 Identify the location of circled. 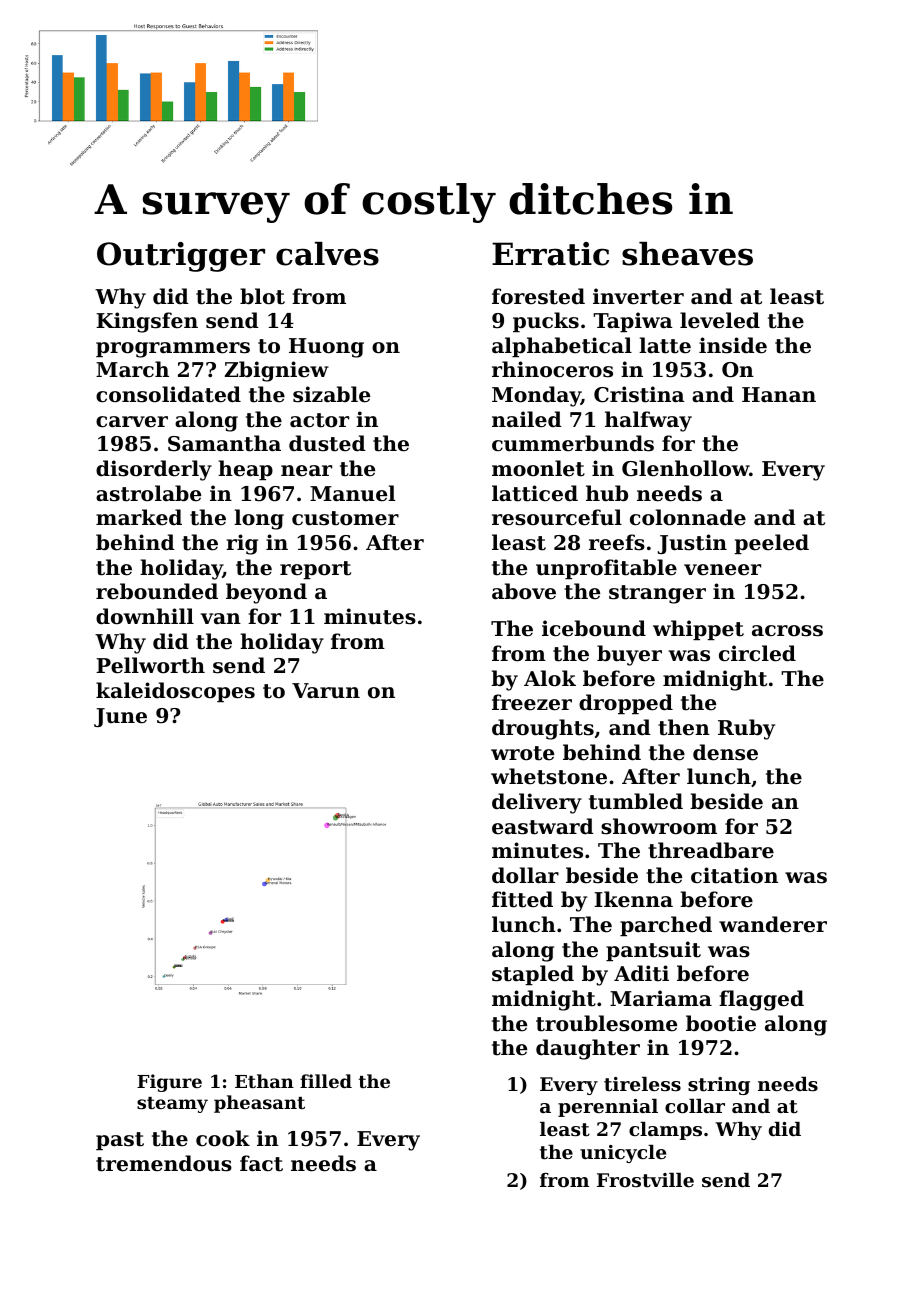
(757, 653).
